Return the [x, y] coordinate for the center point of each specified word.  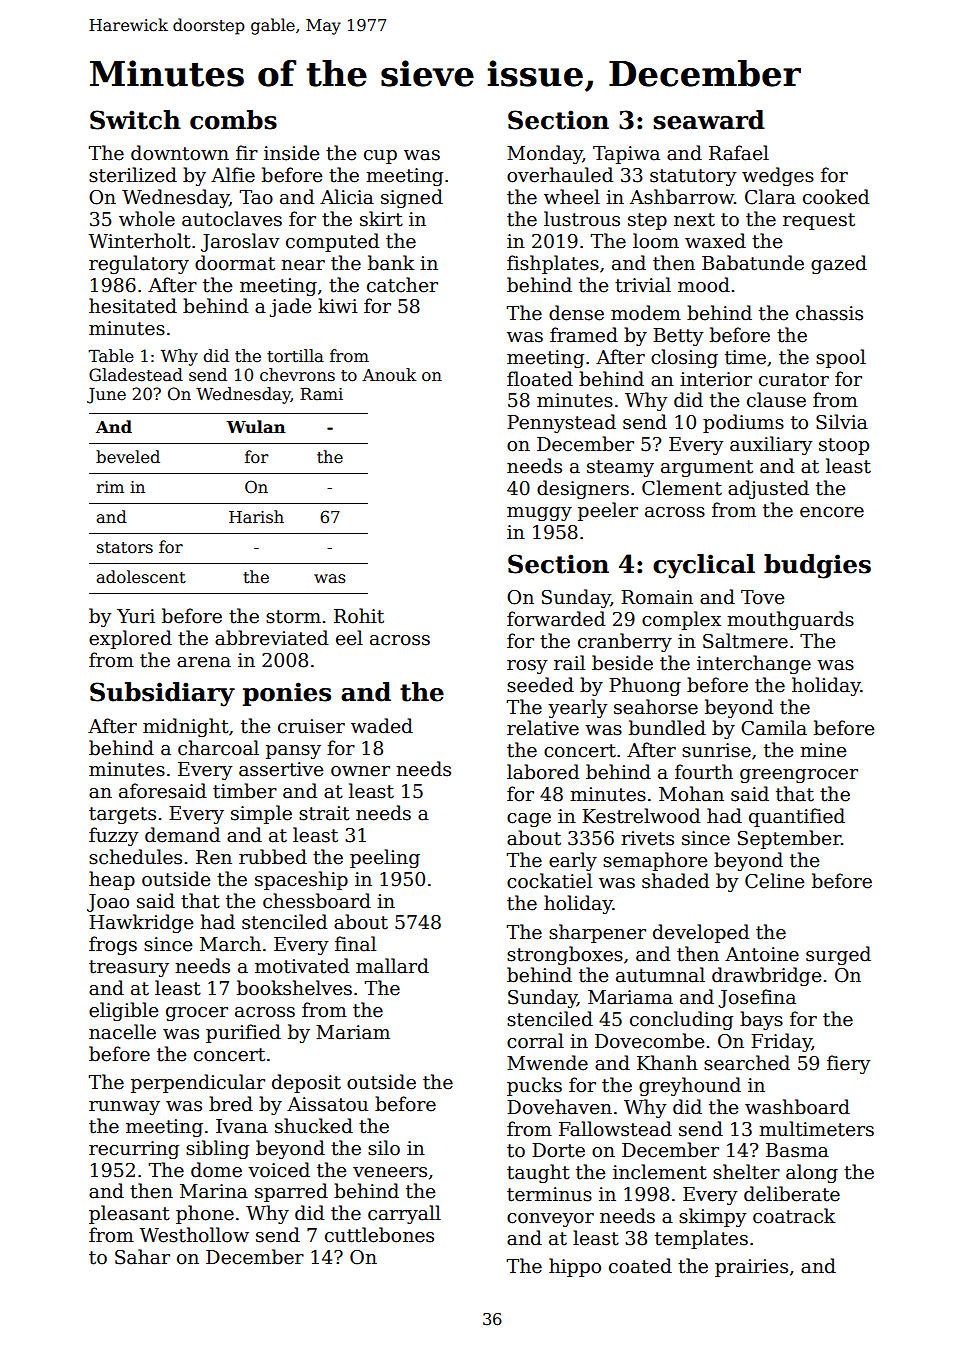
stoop [844, 446]
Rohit [359, 616]
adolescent [141, 577]
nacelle [122, 1032]
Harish [256, 517]
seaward [709, 120]
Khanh [667, 1063]
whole [147, 219]
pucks [534, 1086]
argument [707, 468]
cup [380, 157]
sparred [291, 1192]
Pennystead [561, 423]
